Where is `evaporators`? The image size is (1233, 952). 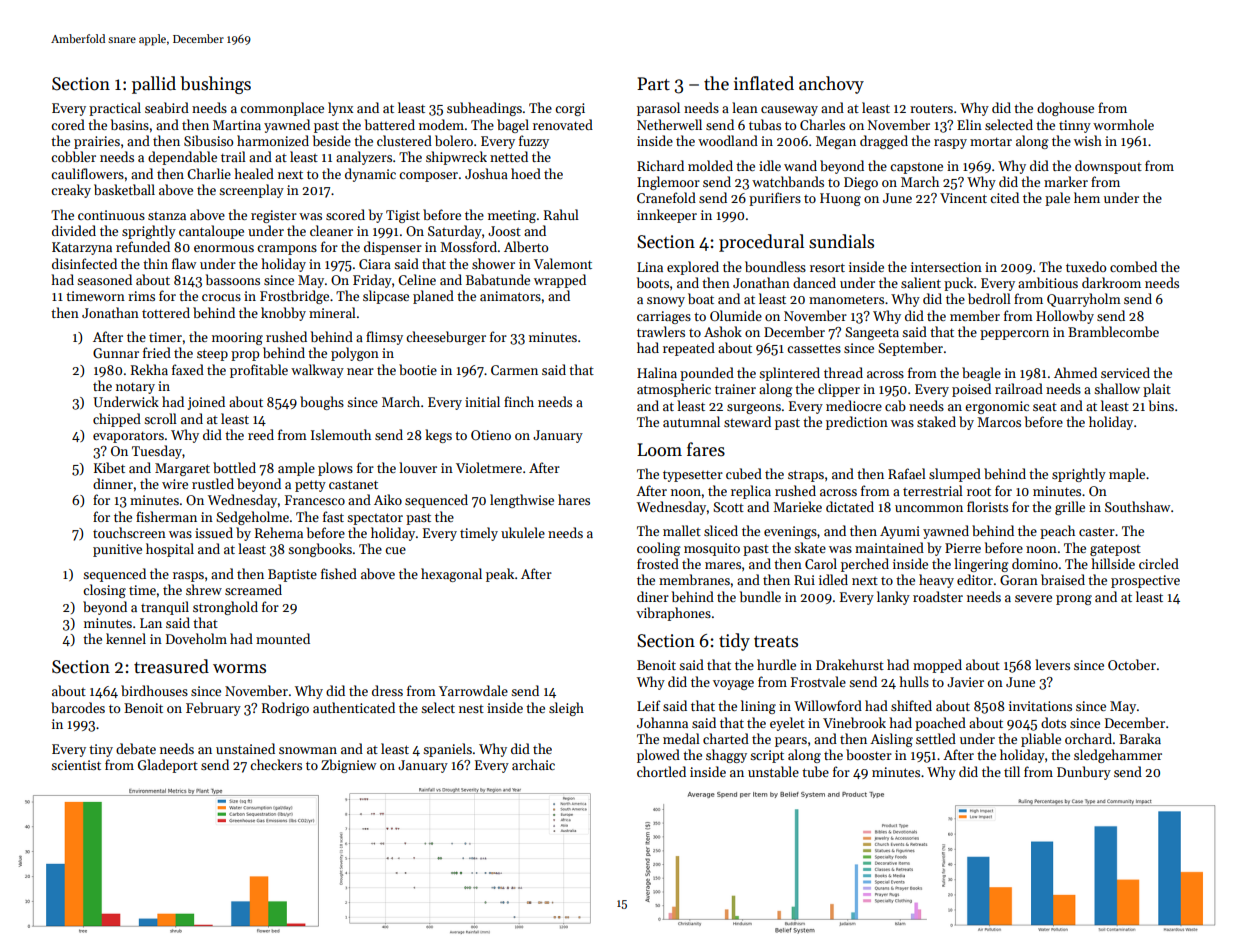
evaporators is located at coordinates (128, 437).
